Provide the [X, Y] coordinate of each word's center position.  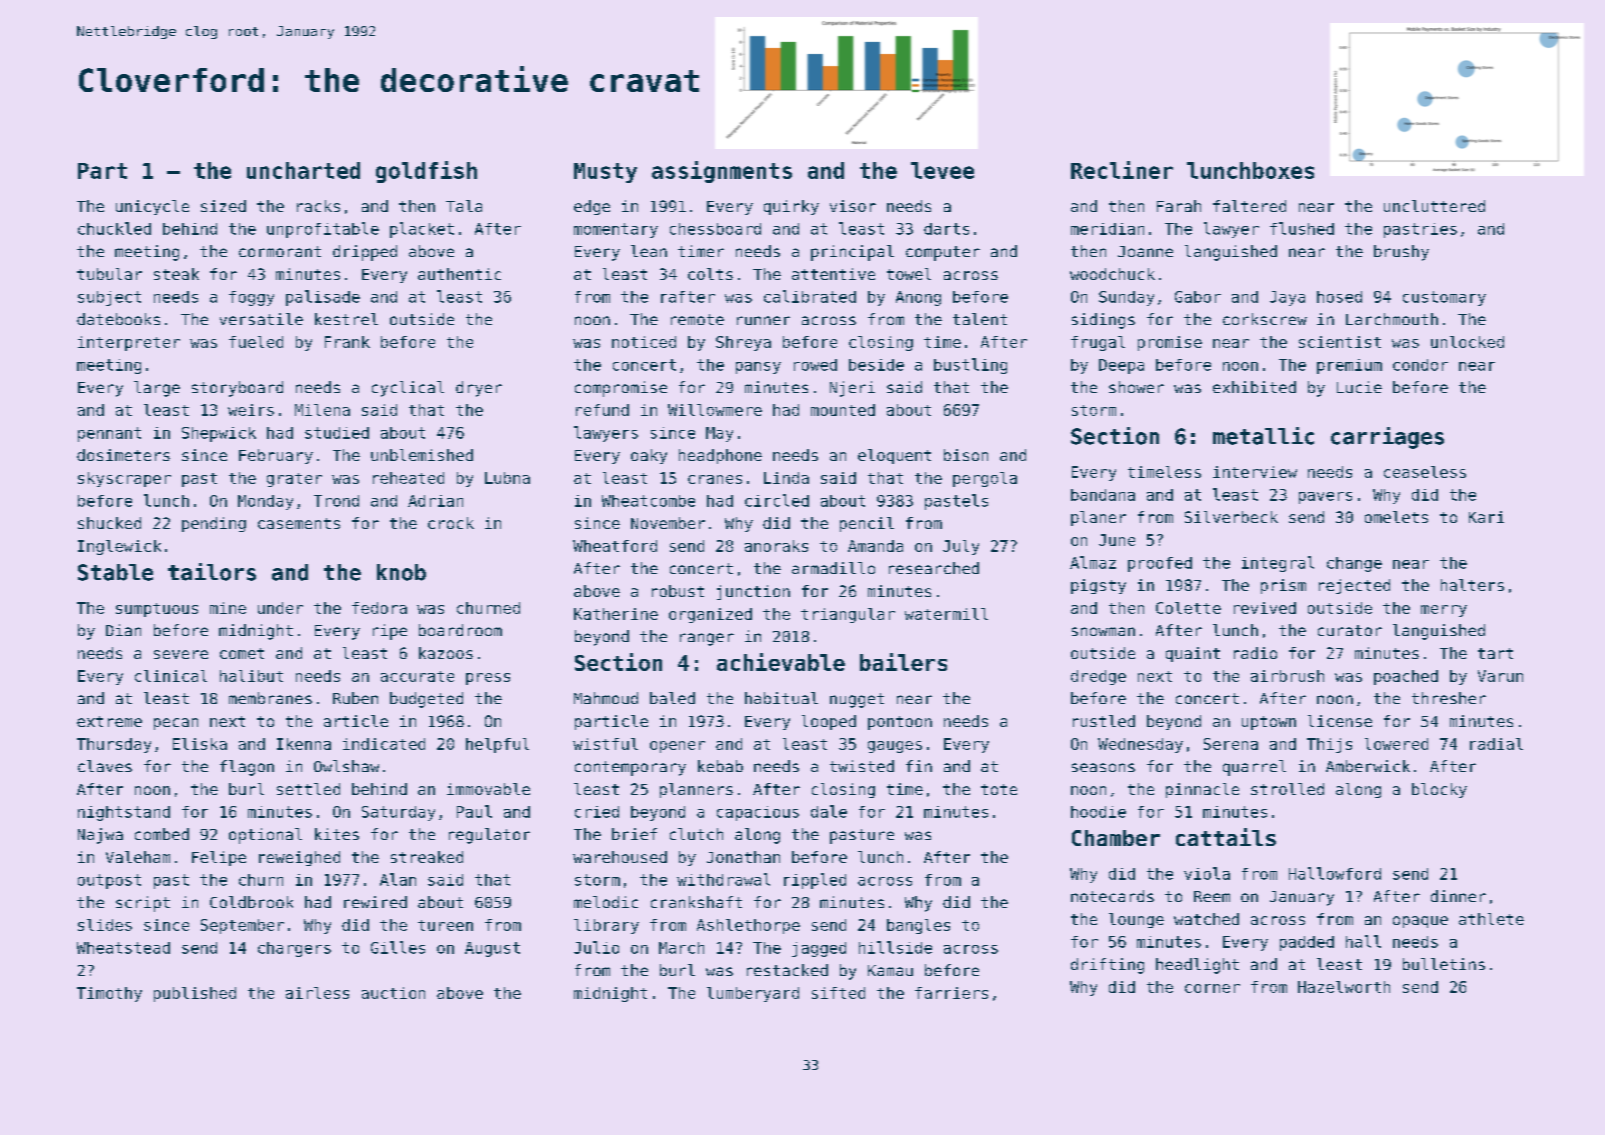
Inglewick [119, 547]
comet [242, 653]
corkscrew [1265, 319]
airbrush [1287, 676]
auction [393, 993]
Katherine [616, 614]
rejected [1354, 586]
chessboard [715, 229]
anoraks [776, 546]
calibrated [810, 296]
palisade [323, 298]
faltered [1249, 206]
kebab [720, 766]
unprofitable [323, 230]
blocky [1439, 790]
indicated [384, 744]
